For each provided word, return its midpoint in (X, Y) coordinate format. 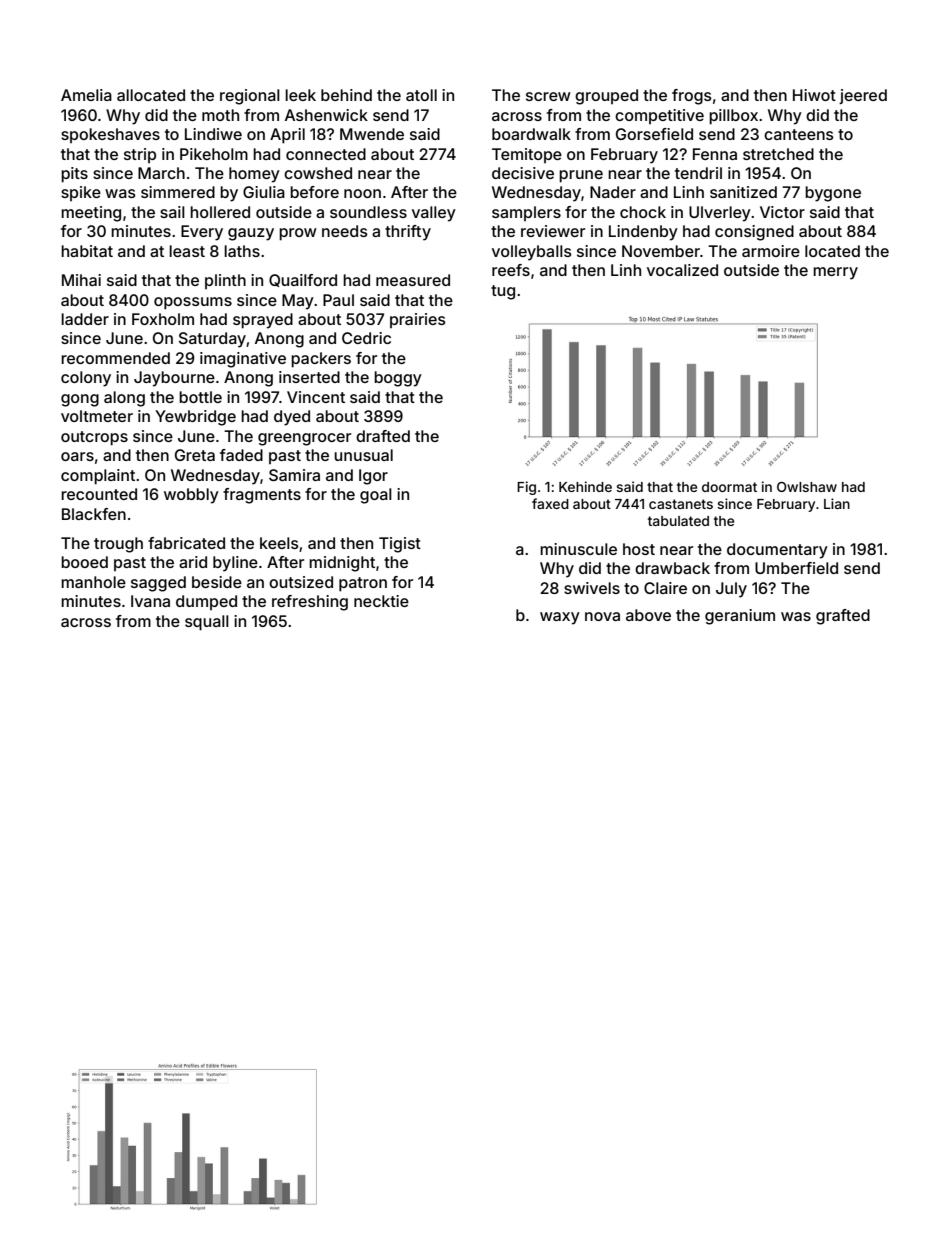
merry (835, 273)
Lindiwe (213, 134)
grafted (843, 617)
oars (77, 456)
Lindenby (643, 233)
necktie (381, 601)
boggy (398, 379)
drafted (383, 436)
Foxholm (163, 319)
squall (207, 623)
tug (503, 292)
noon (362, 193)
